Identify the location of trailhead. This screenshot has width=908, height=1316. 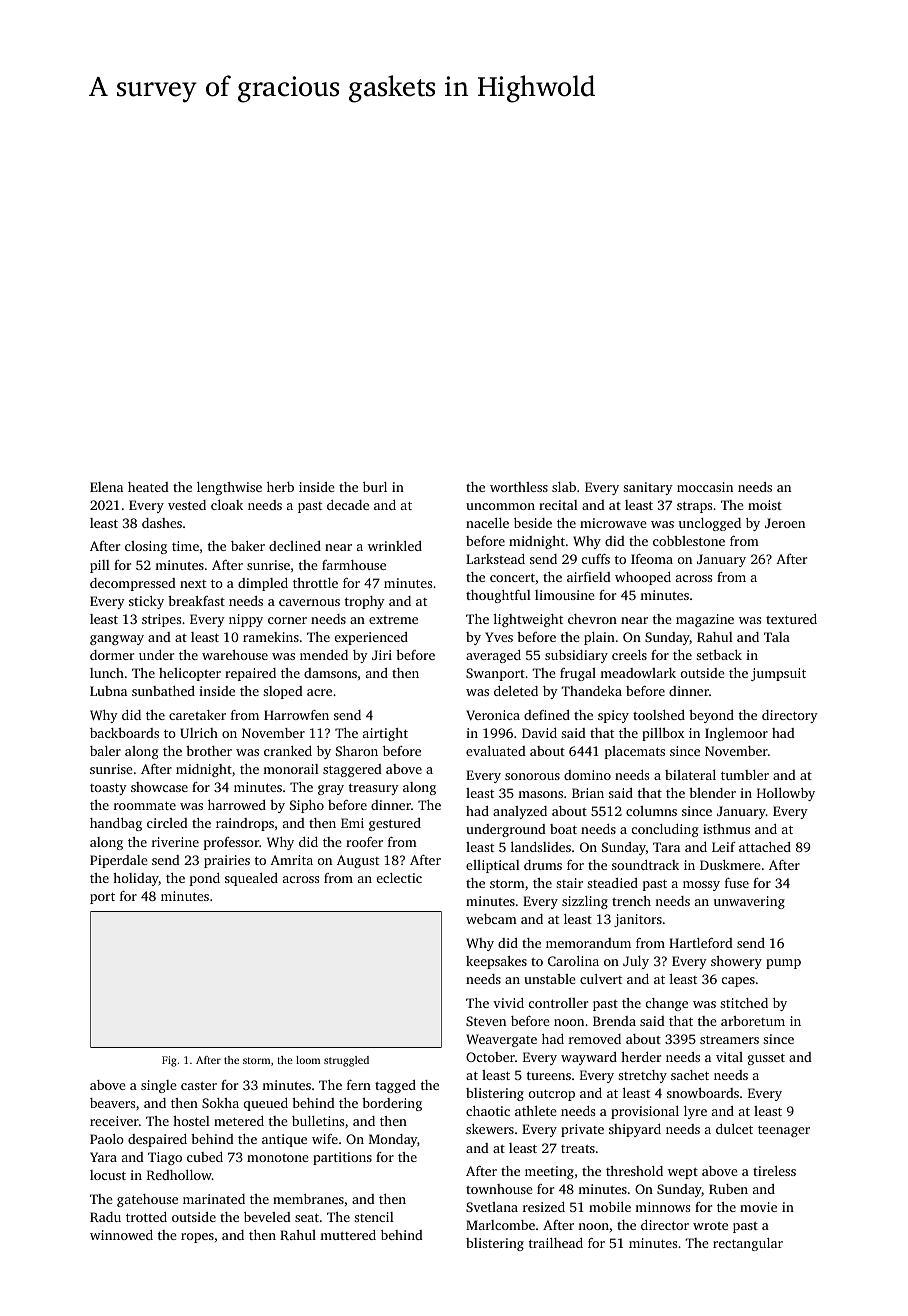
(556, 1243).
